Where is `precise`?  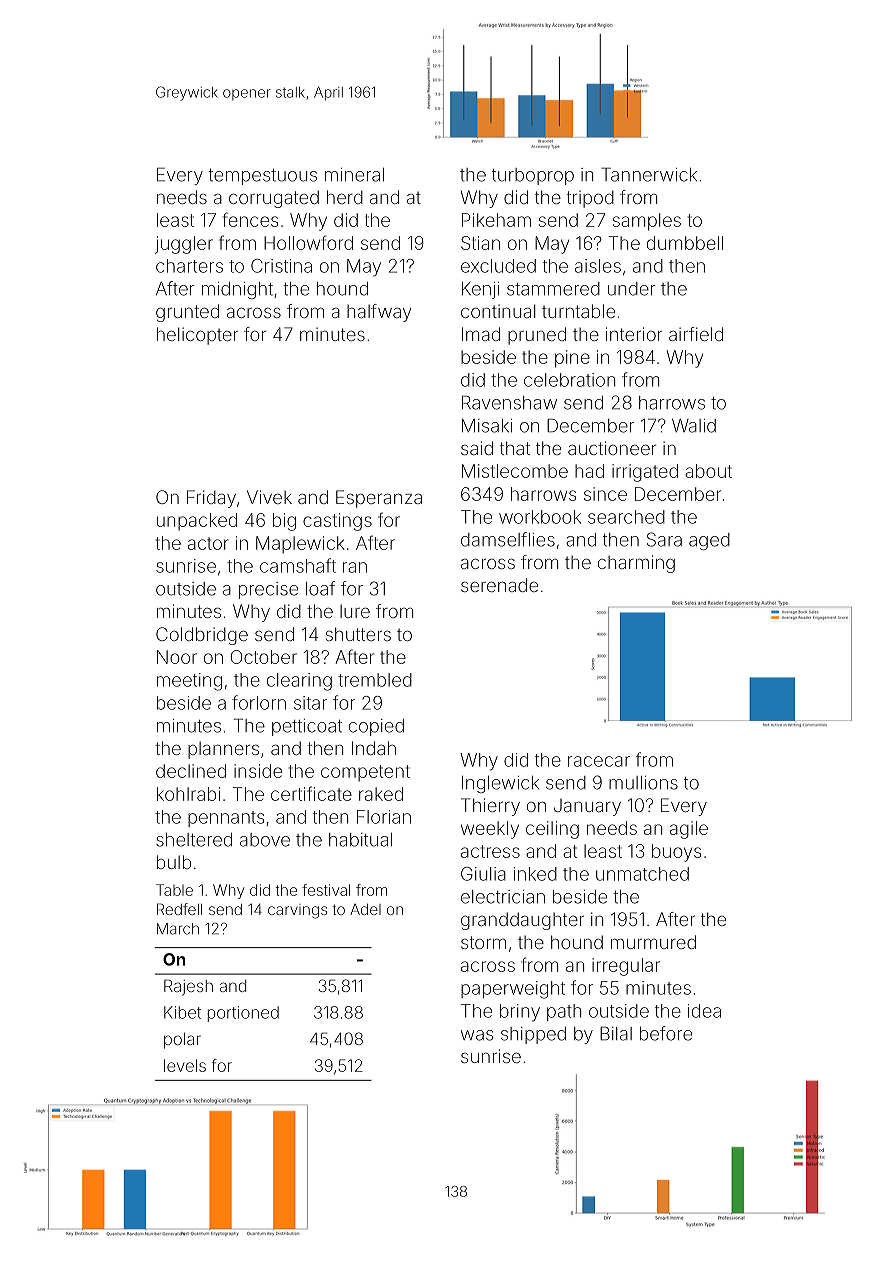 precise is located at coordinates (268, 590).
